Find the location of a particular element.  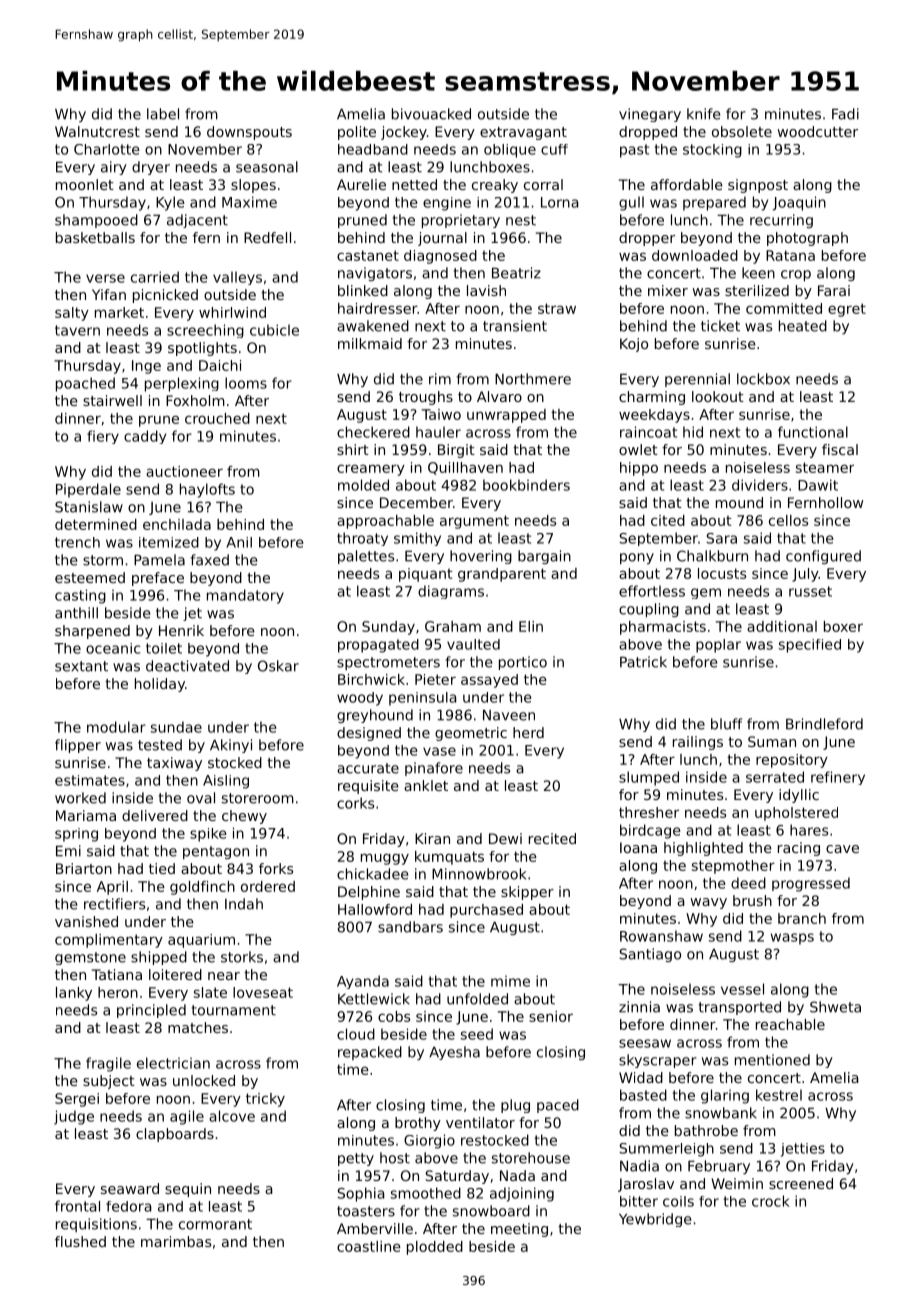

Dewi is located at coordinates (505, 838).
